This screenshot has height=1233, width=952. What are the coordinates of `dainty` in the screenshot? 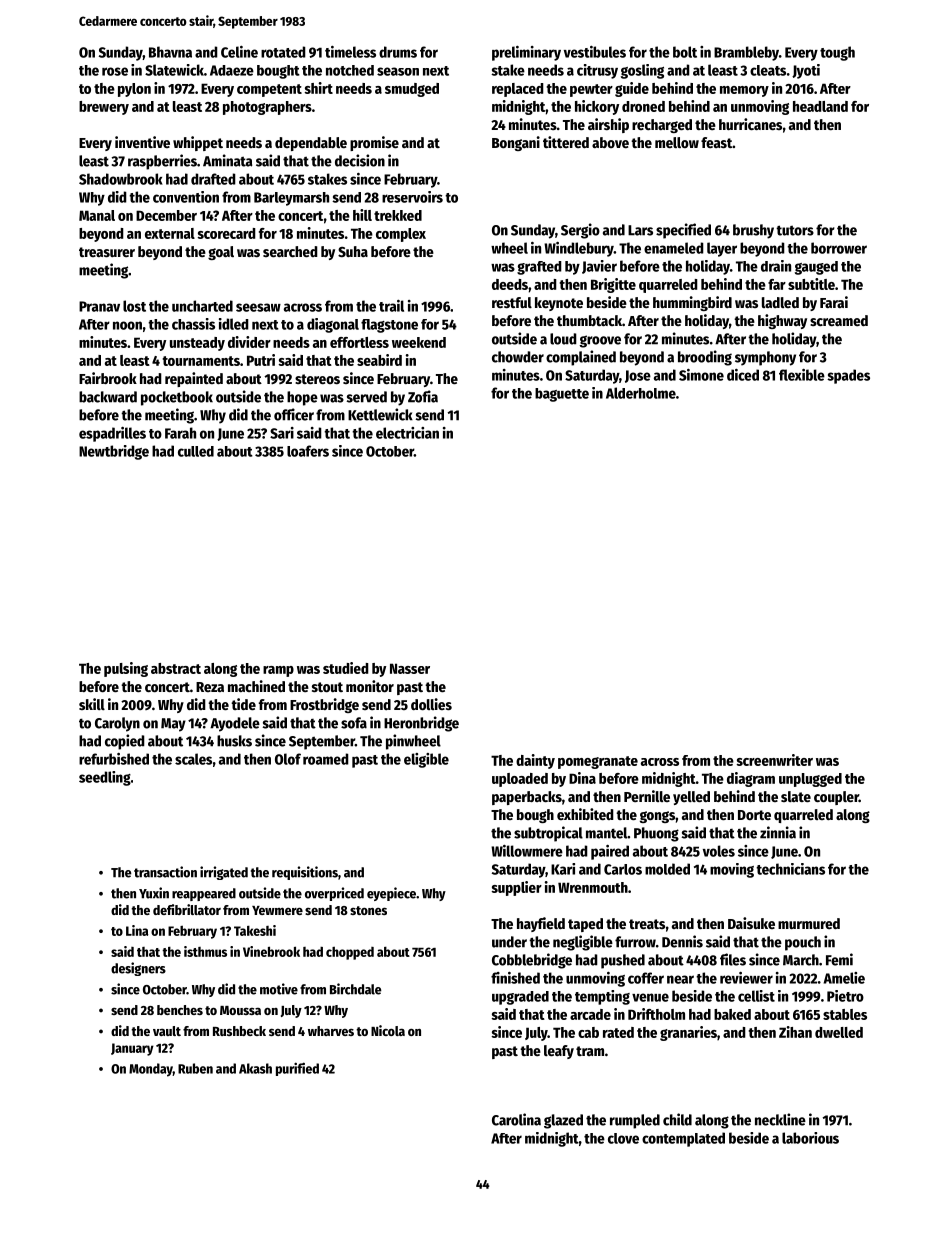 It's located at (535, 761).
